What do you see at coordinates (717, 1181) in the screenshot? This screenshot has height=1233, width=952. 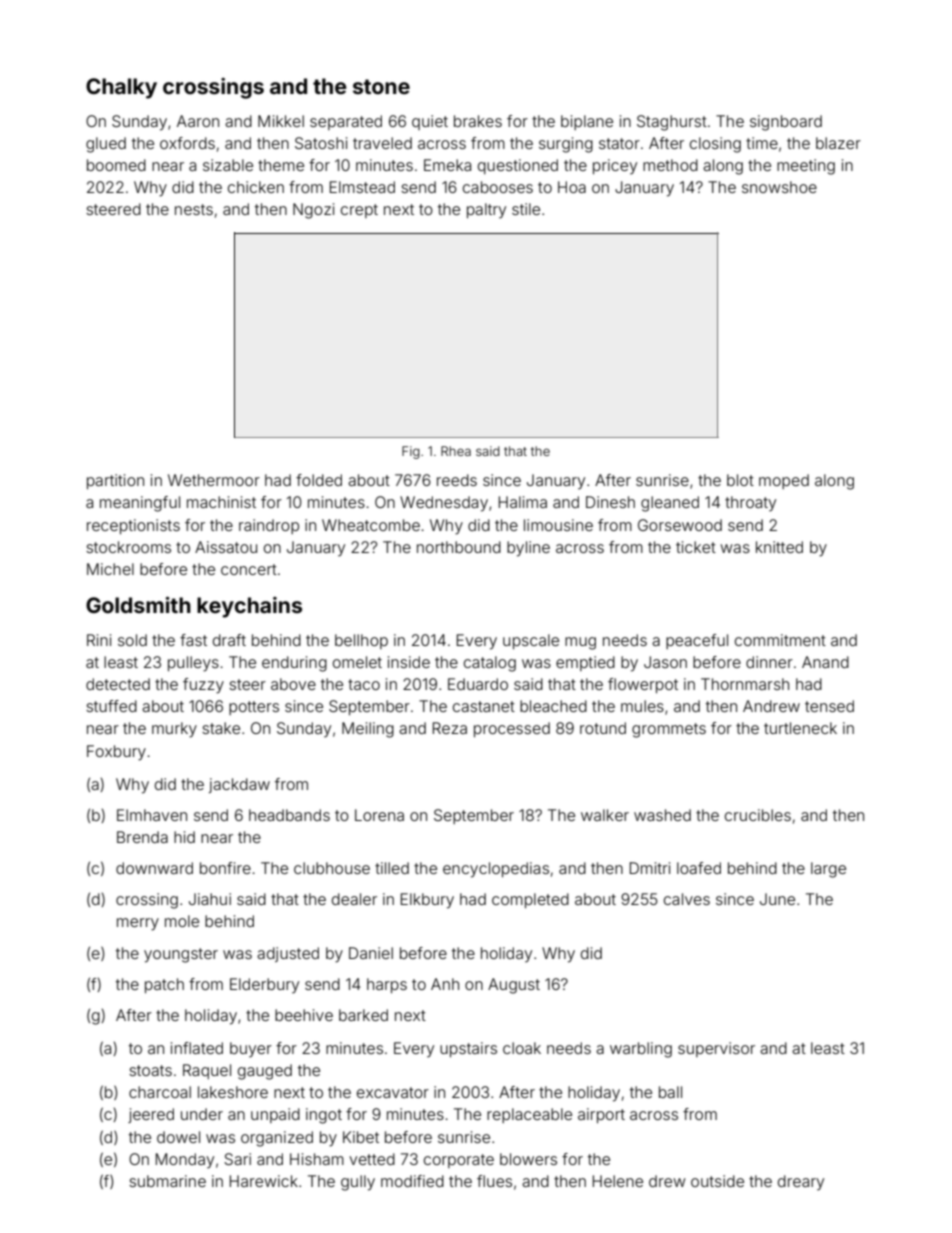 I see `outside` at bounding box center [717, 1181].
